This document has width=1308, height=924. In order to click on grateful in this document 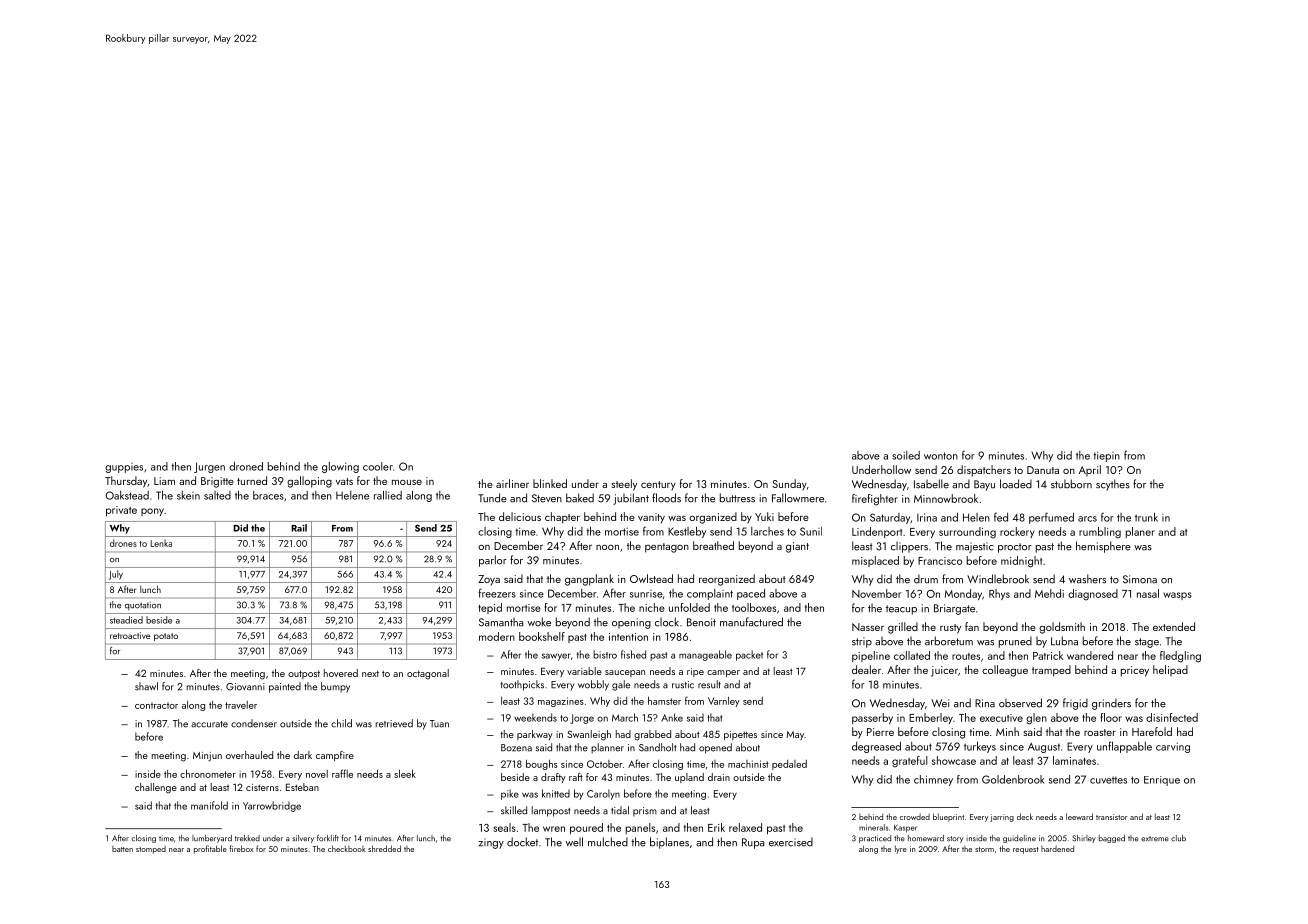, I will do `click(910, 762)`.
